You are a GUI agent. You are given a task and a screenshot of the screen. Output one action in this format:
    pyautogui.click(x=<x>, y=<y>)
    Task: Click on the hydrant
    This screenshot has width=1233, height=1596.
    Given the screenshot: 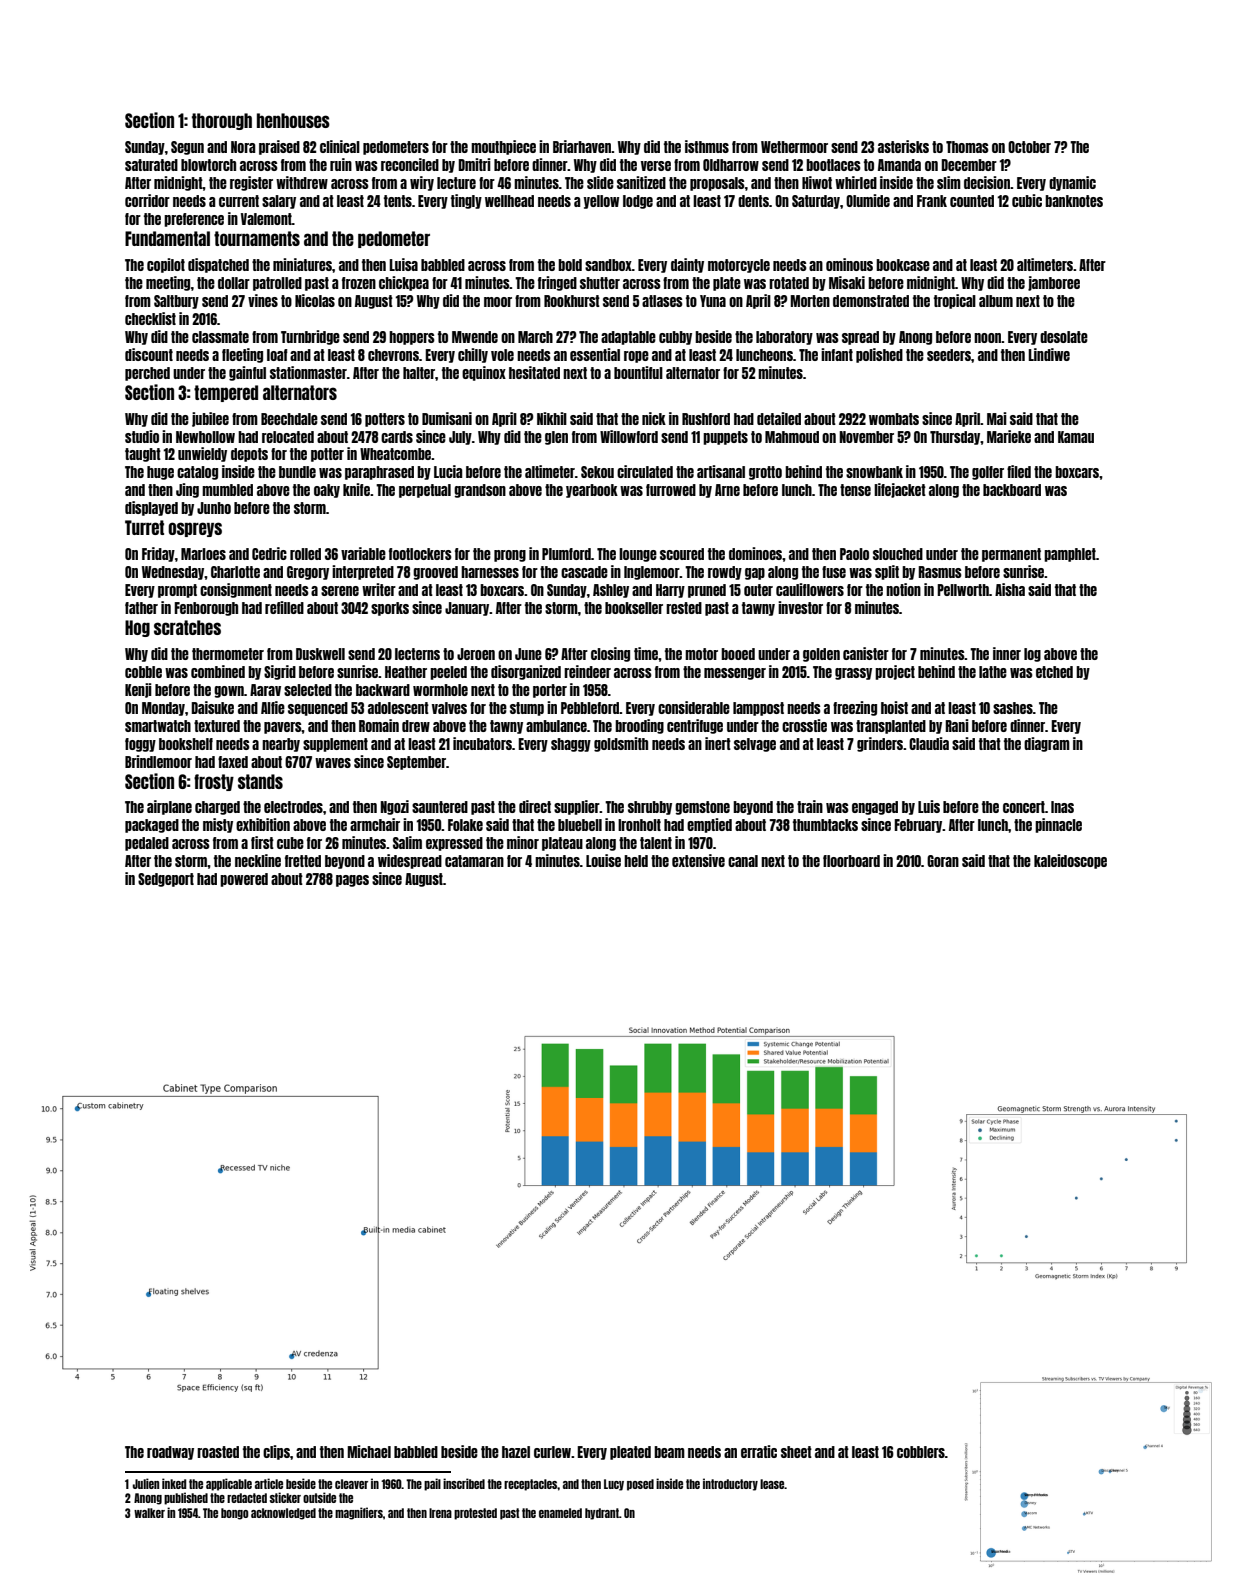 What is the action you would take?
    pyautogui.click(x=602, y=1514)
